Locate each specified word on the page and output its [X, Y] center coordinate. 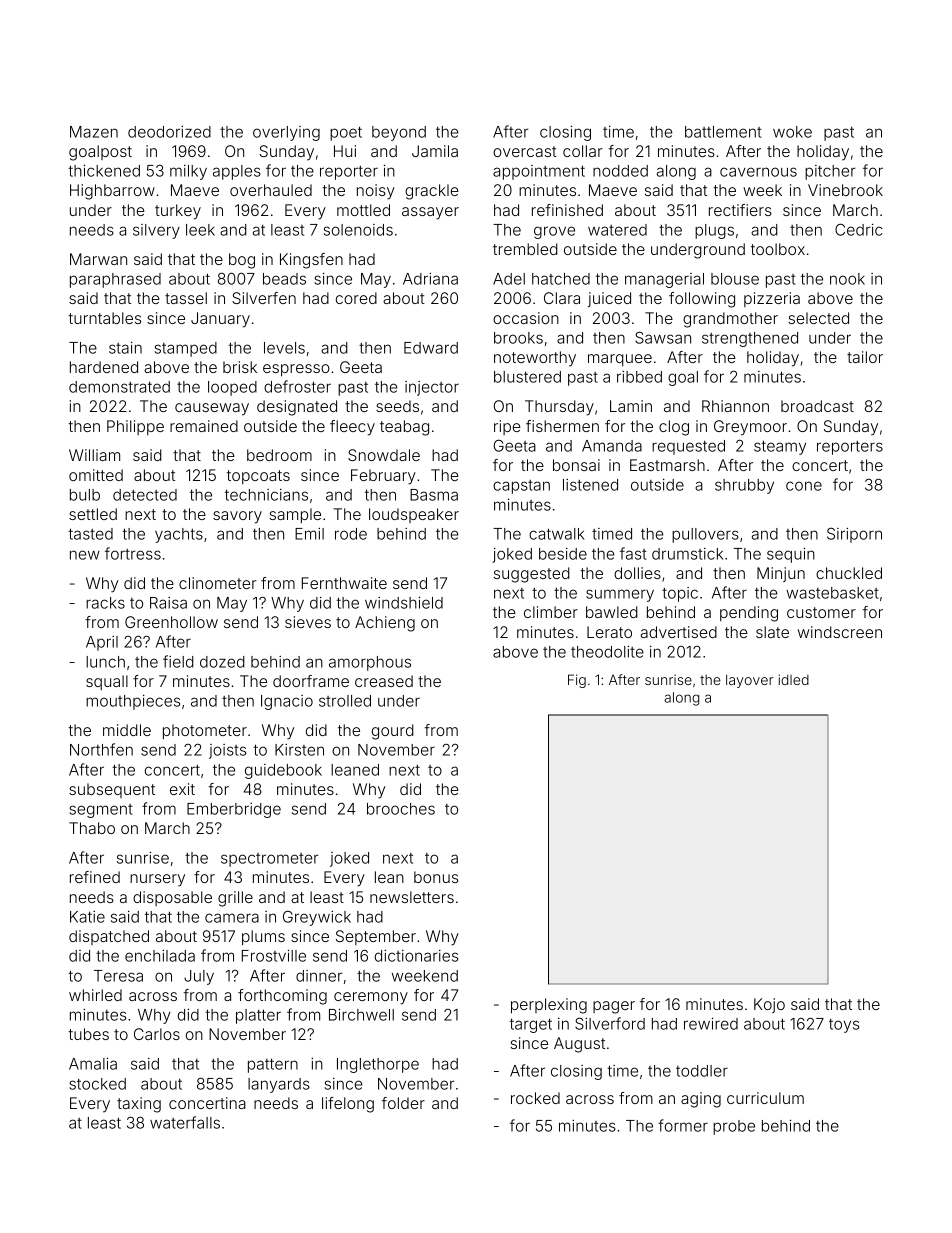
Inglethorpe [378, 1065]
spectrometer [270, 860]
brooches [401, 809]
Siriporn [854, 535]
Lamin [631, 406]
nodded [620, 171]
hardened [104, 367]
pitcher [830, 172]
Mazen [94, 132]
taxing [139, 1105]
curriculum [765, 1098]
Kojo [769, 1005]
